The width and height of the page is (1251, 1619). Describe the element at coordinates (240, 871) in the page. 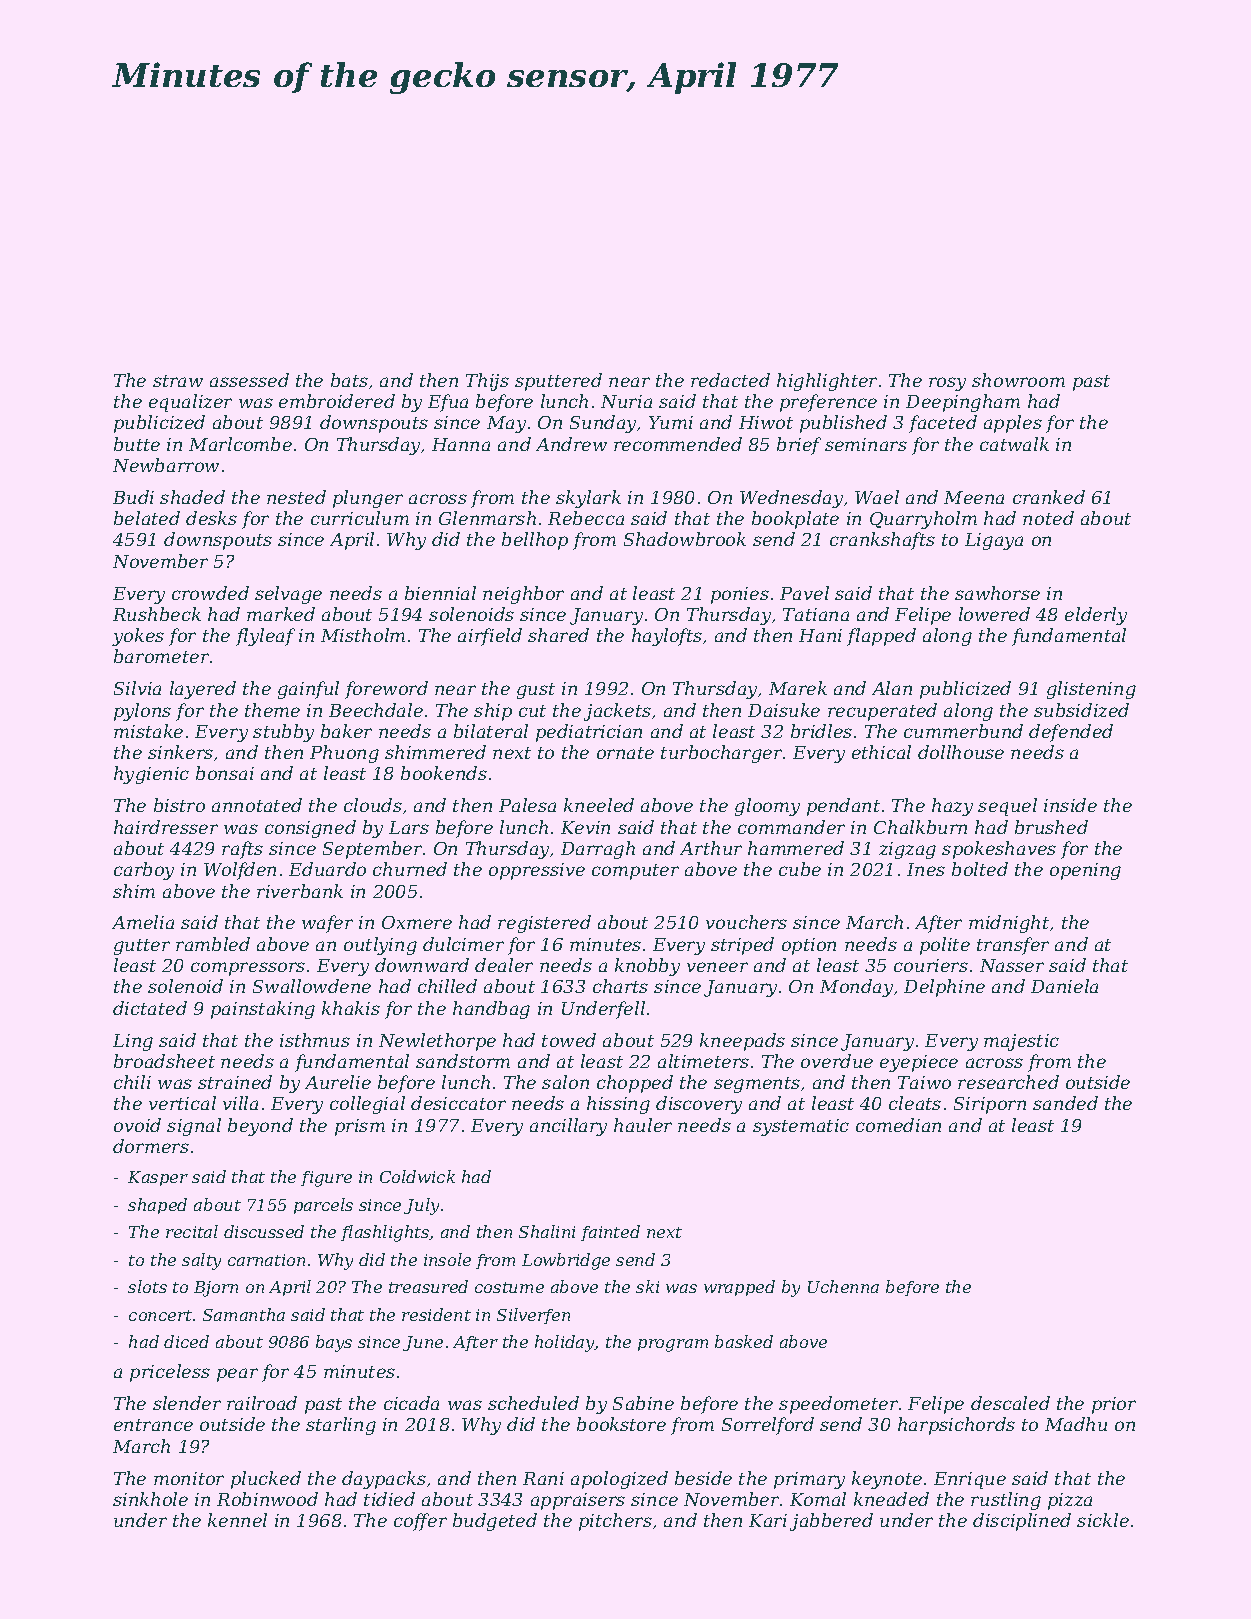

I see `Wolfden` at that location.
